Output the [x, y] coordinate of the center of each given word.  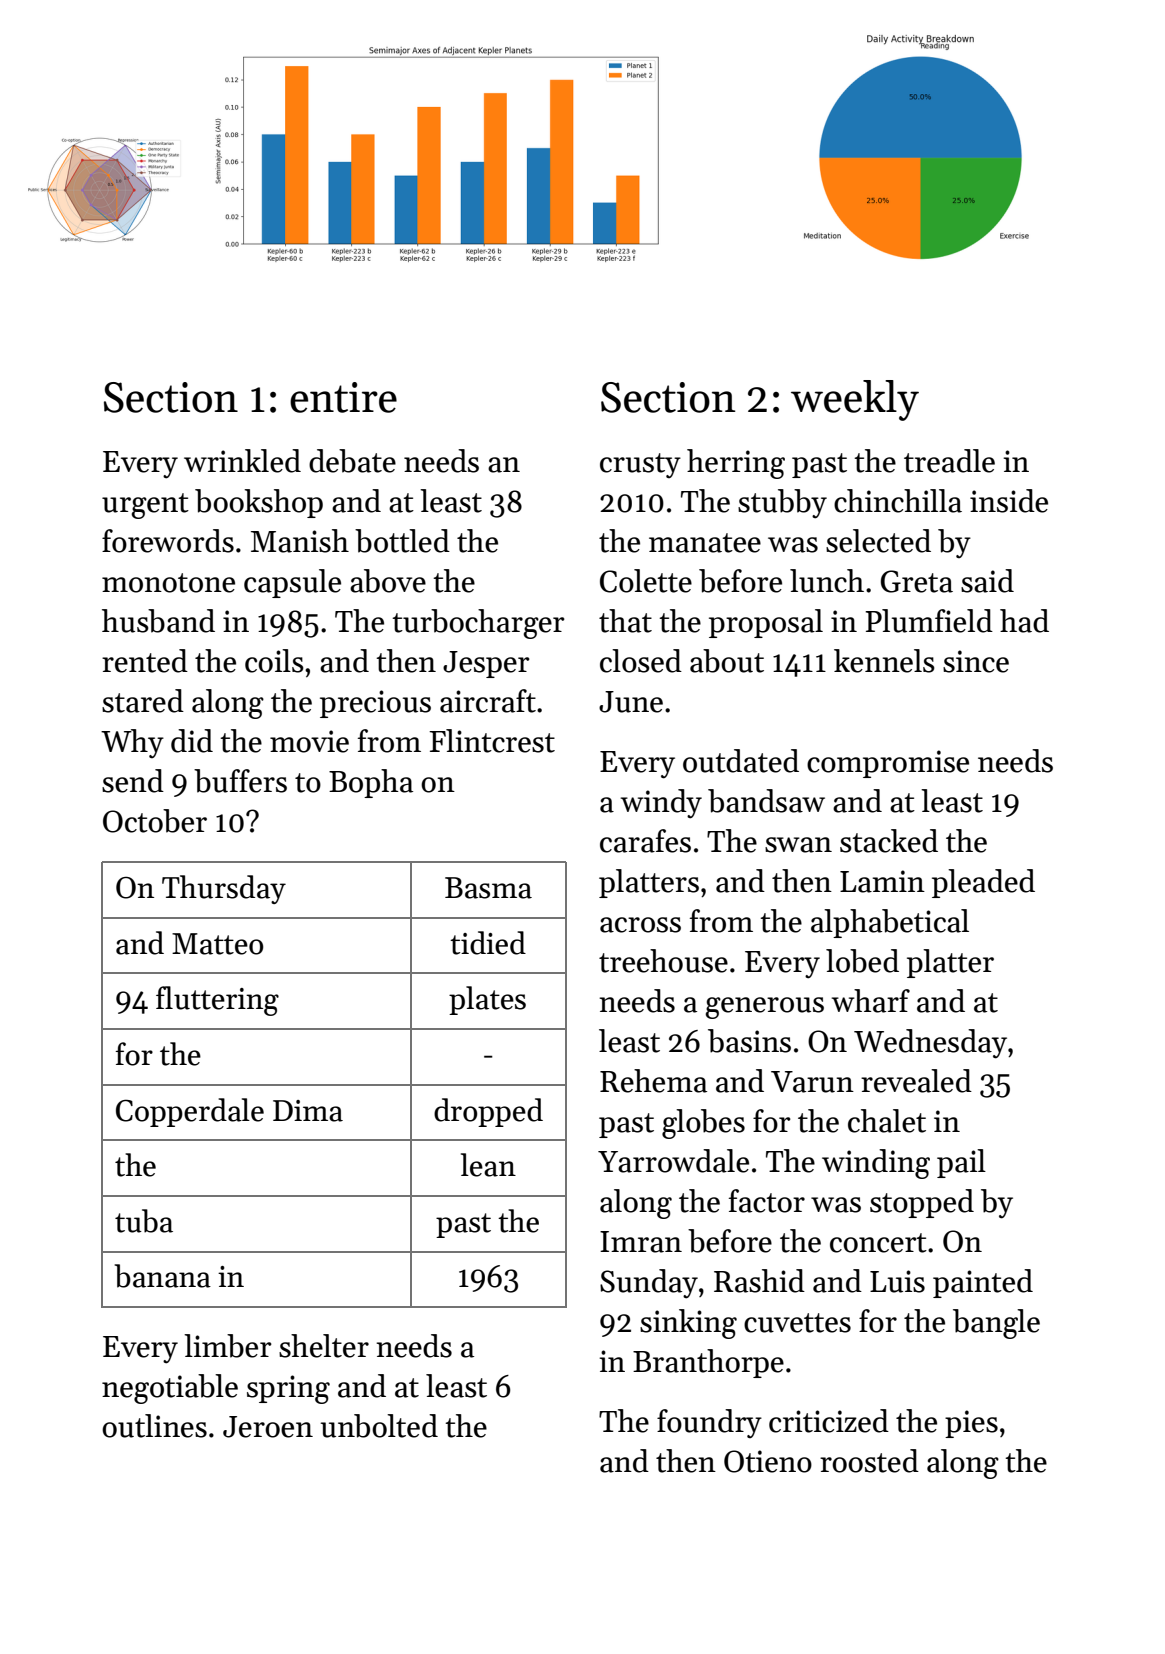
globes [703, 1124]
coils [274, 661]
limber [228, 1346]
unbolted [379, 1426]
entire [343, 397]
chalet [887, 1121]
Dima [308, 1111]
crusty [640, 465]
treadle [949, 461]
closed [641, 661]
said [987, 581]
